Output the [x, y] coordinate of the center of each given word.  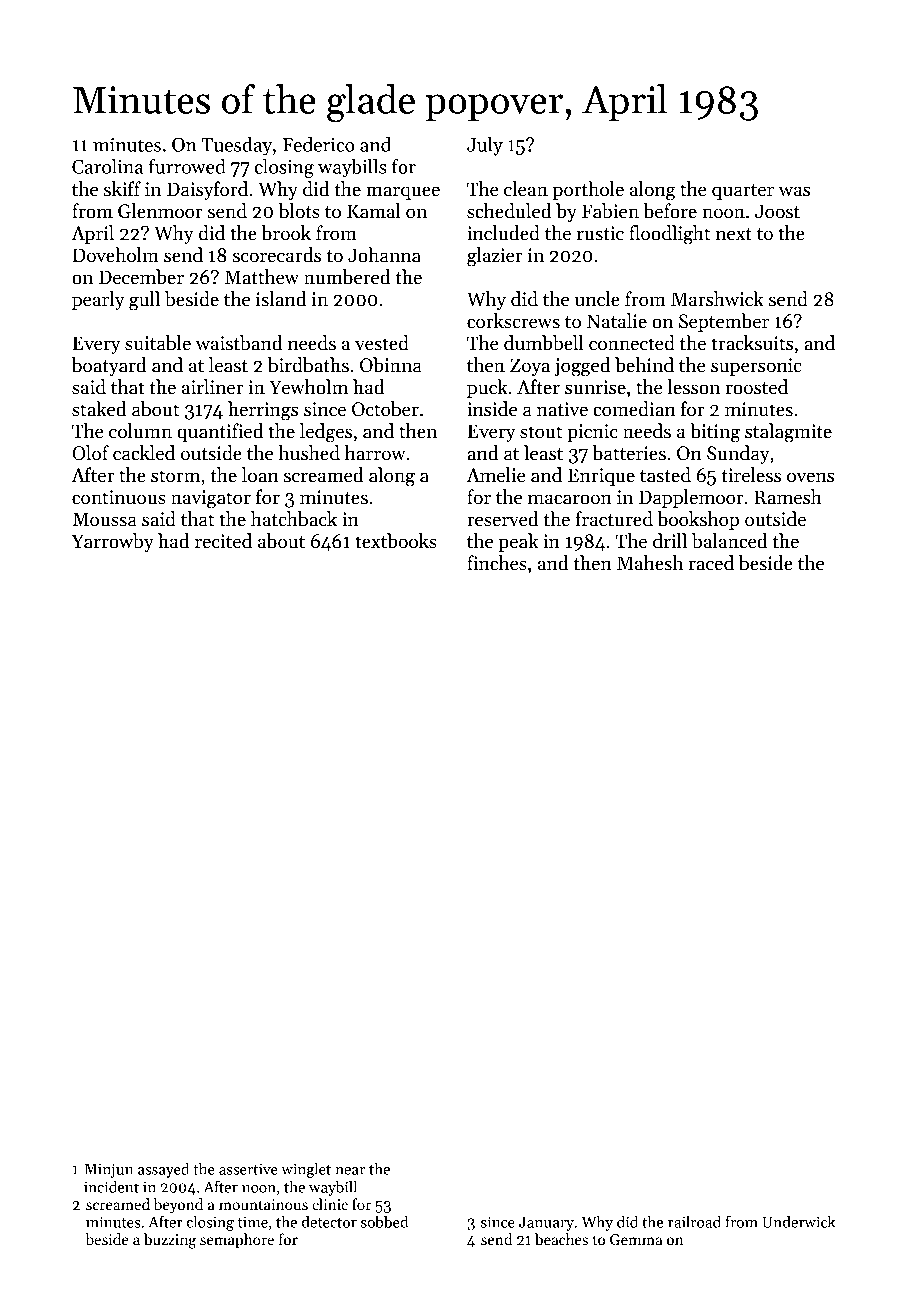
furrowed [187, 166]
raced [711, 563]
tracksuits [752, 343]
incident [111, 1187]
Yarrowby [113, 542]
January [546, 1223]
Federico [318, 144]
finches [497, 563]
